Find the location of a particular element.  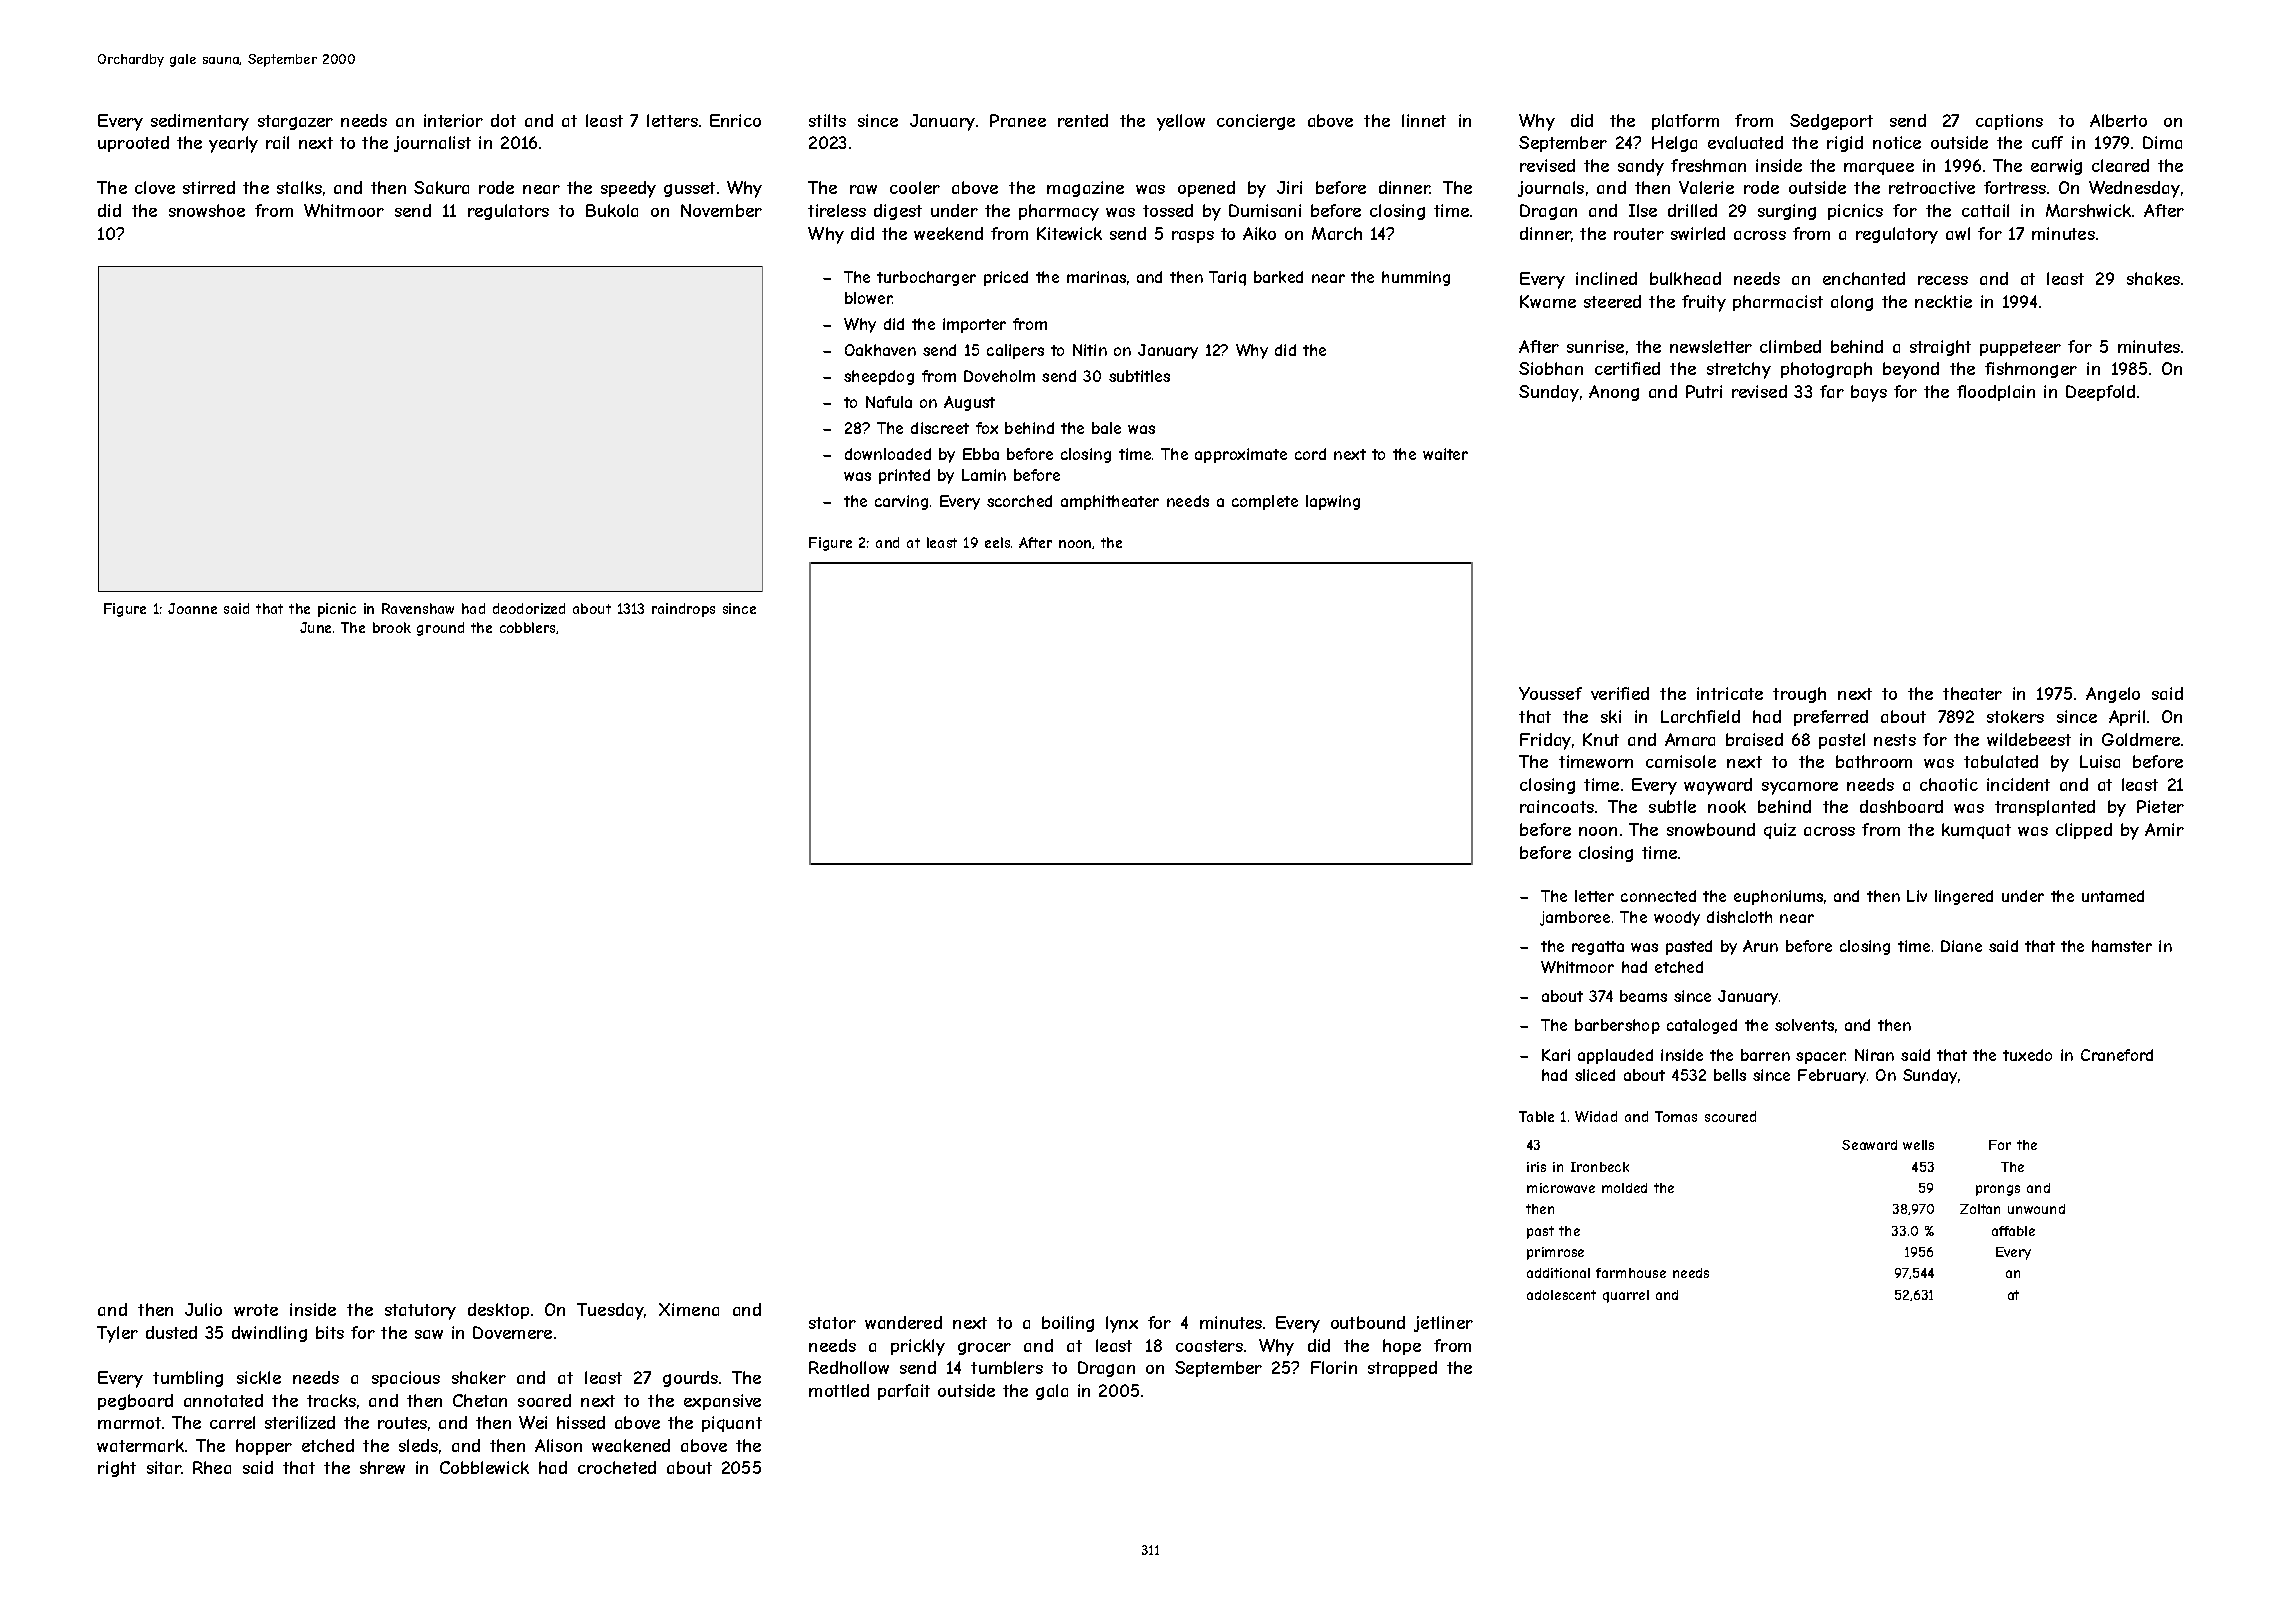

Friday is located at coordinates (1545, 741).
